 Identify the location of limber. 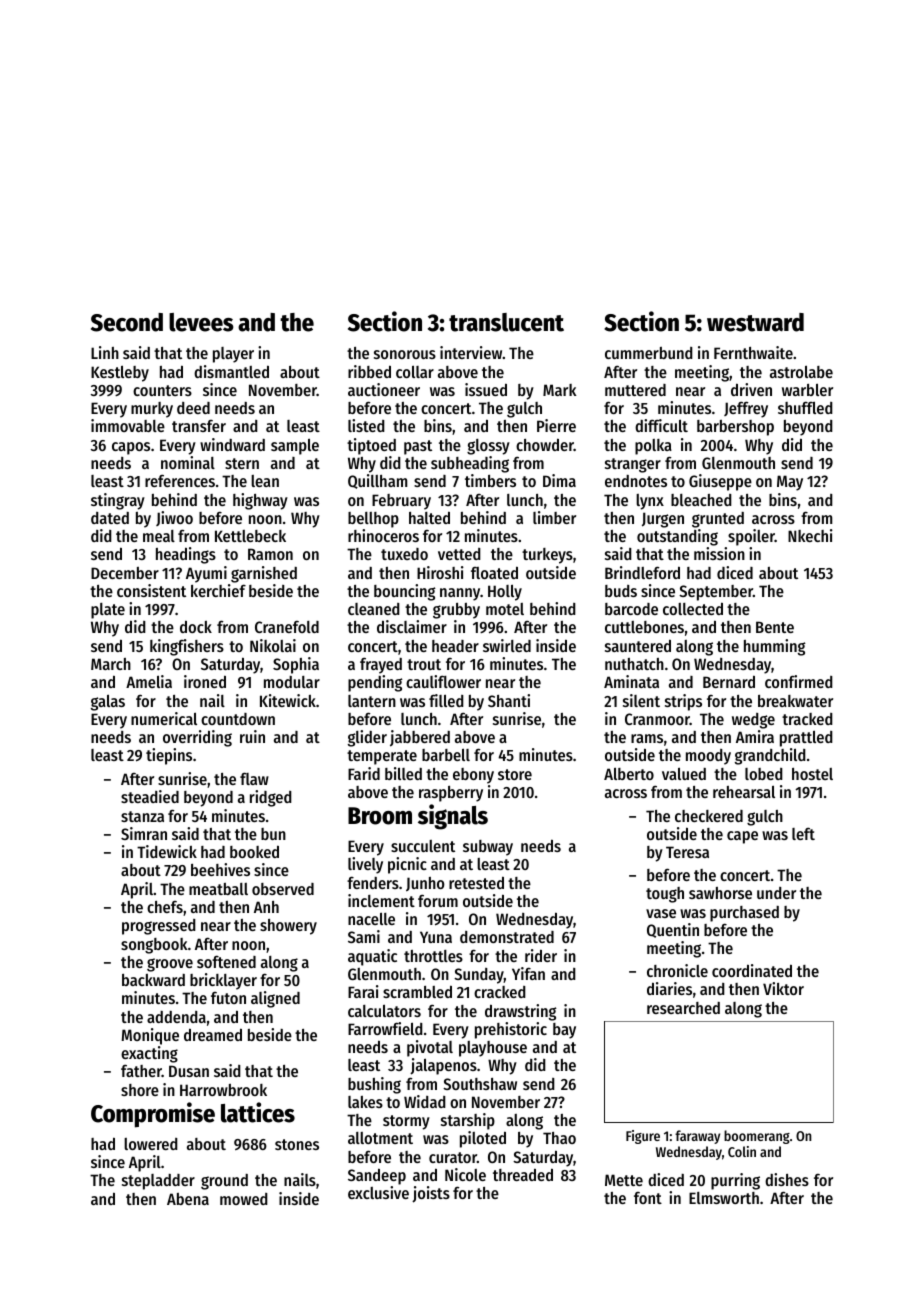
(554, 517).
